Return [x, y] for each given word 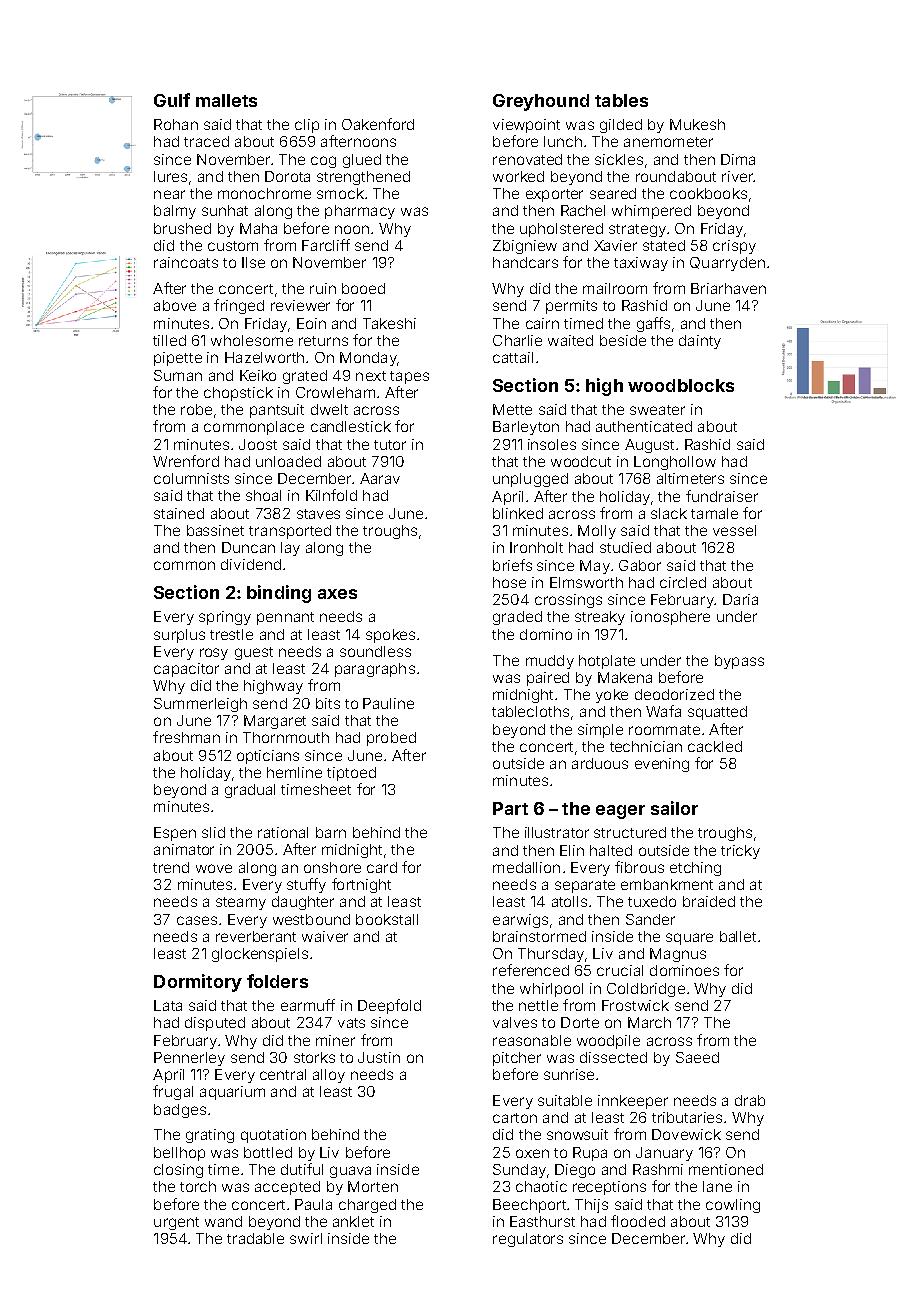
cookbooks [708, 193]
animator [184, 849]
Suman [178, 375]
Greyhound [541, 102]
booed [363, 288]
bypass [739, 662]
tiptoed [351, 774]
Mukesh [697, 124]
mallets [226, 100]
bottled [268, 1152]
